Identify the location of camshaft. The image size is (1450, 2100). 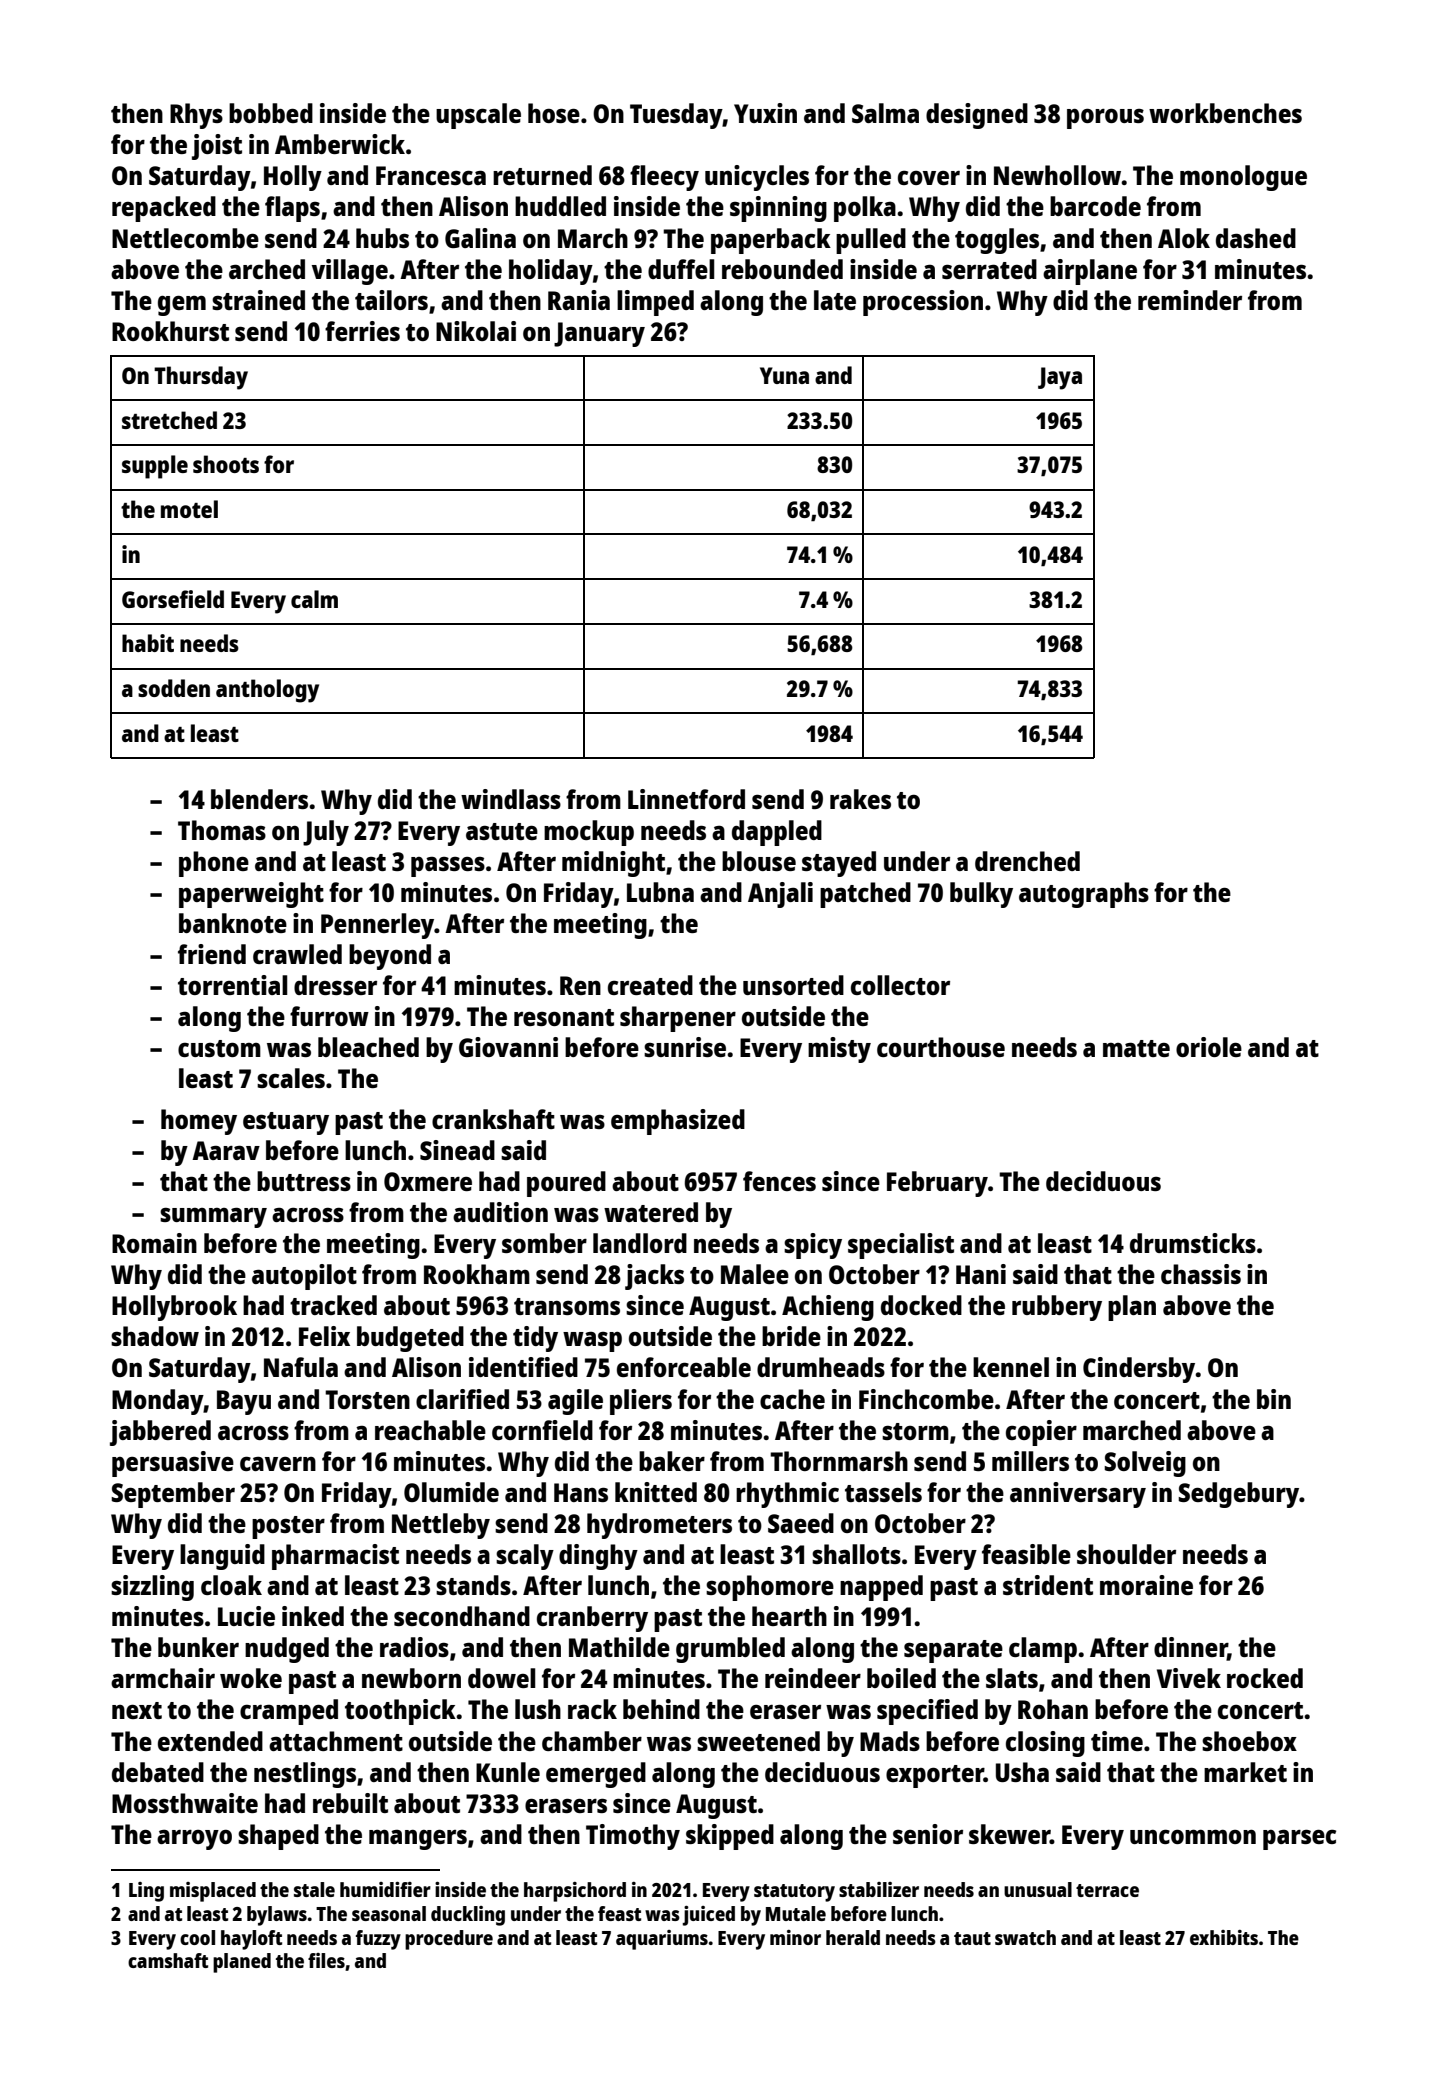
(168, 1960).
